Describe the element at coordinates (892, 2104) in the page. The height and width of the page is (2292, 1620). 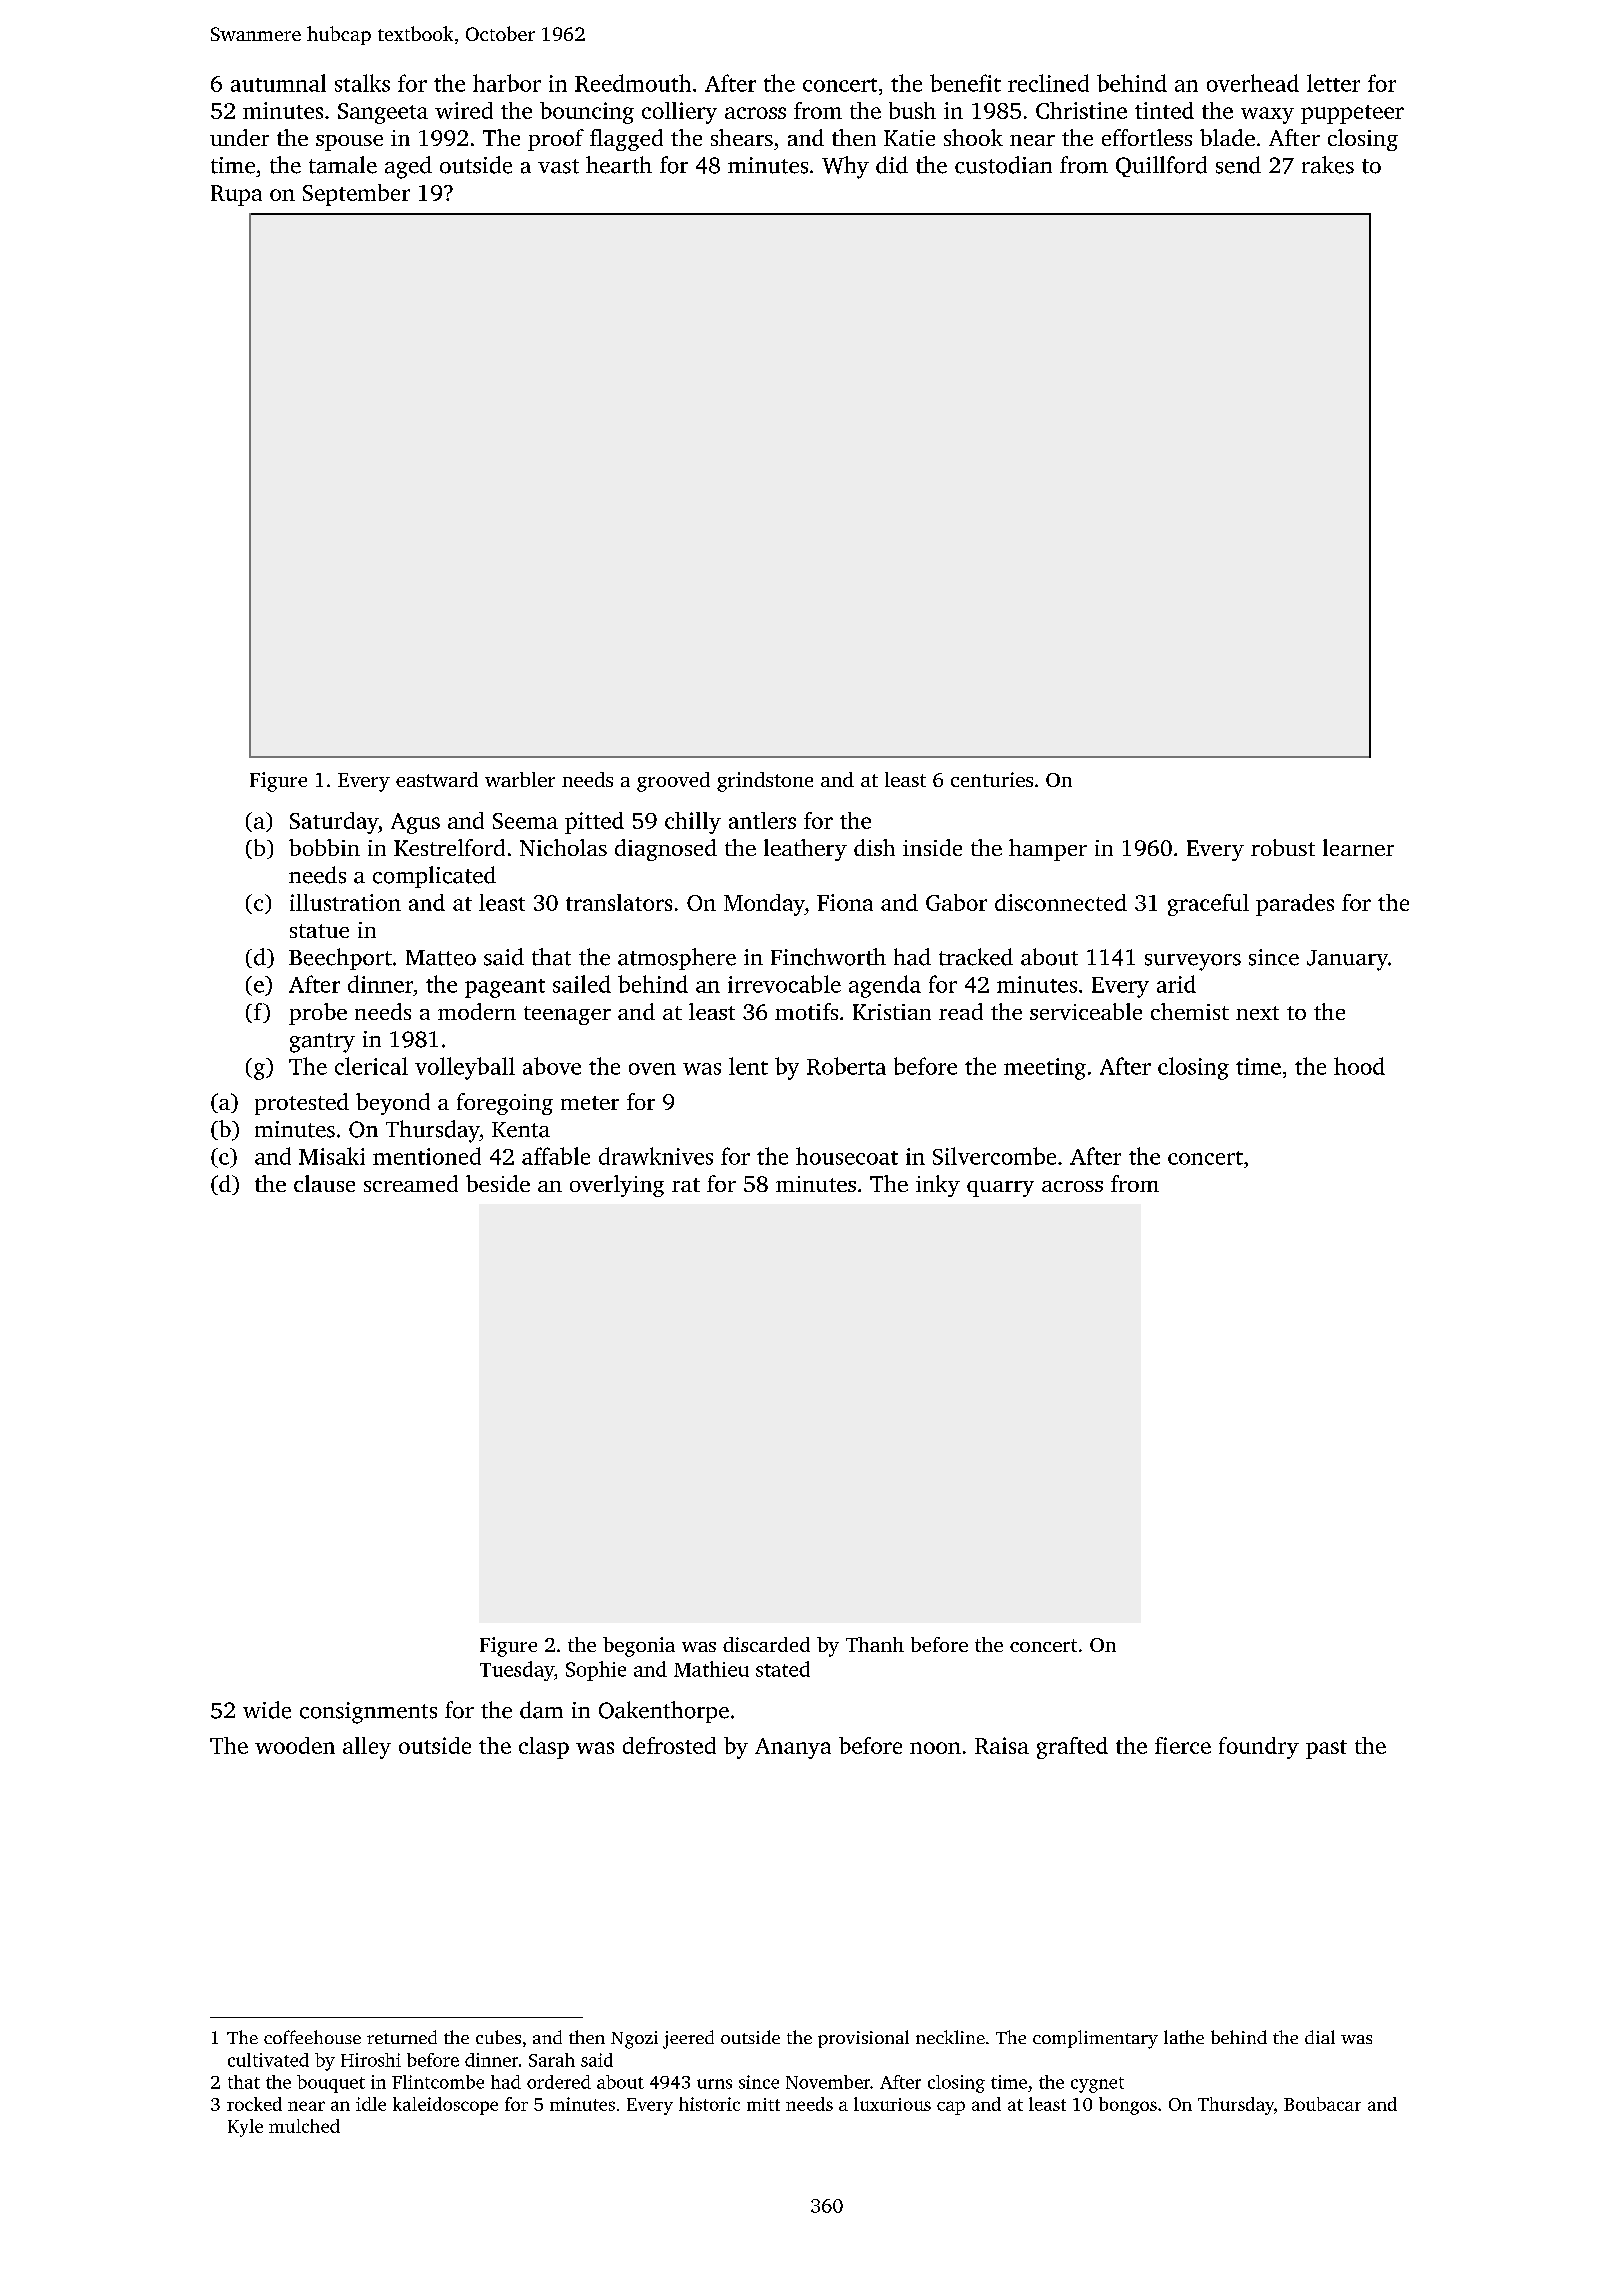
I see `luxurious` at that location.
